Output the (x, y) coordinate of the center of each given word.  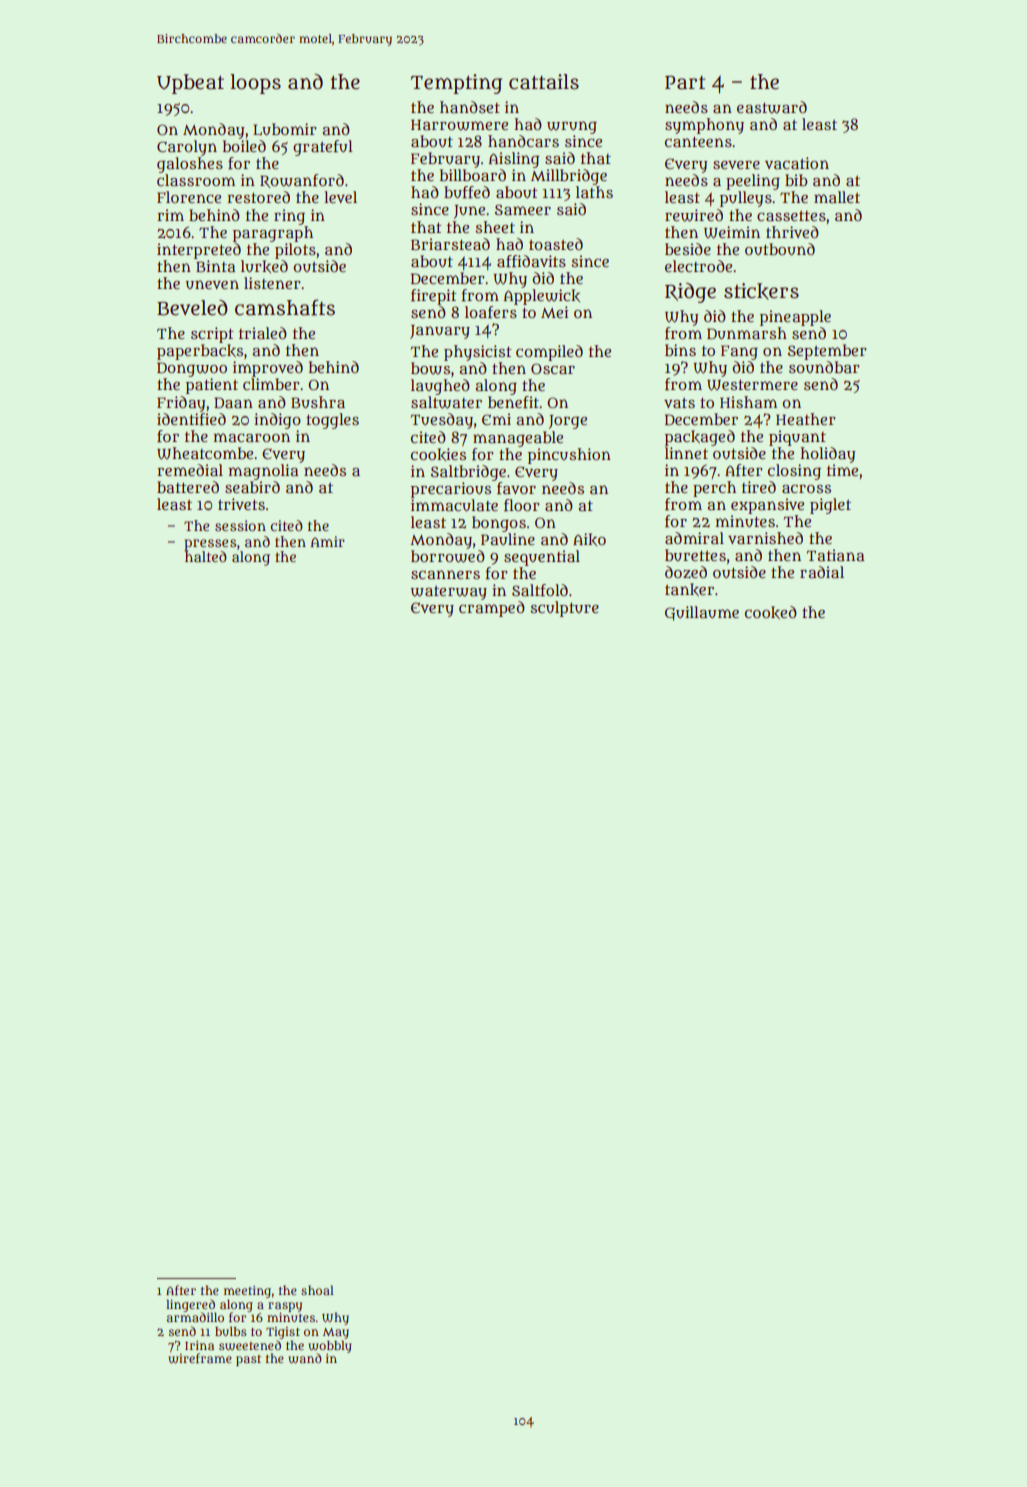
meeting (247, 1292)
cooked (771, 612)
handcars (523, 141)
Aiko (589, 539)
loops (255, 84)
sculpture (564, 609)
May (336, 1333)
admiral (694, 538)
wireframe (200, 1358)
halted (206, 556)
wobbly (330, 1346)
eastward (772, 107)
